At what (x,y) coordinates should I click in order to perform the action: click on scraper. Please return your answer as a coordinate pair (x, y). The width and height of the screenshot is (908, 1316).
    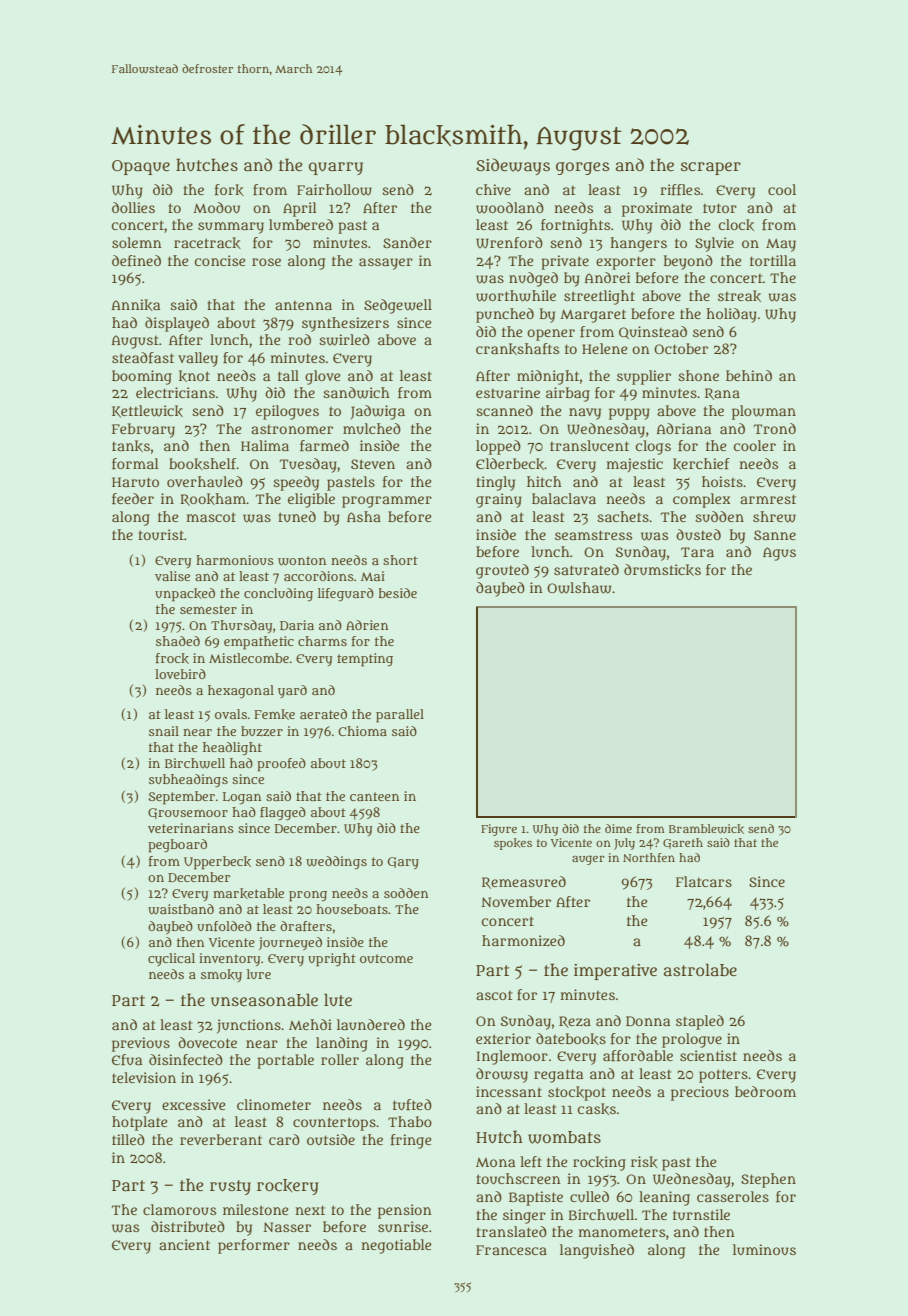
    Looking at the image, I should click on (711, 168).
